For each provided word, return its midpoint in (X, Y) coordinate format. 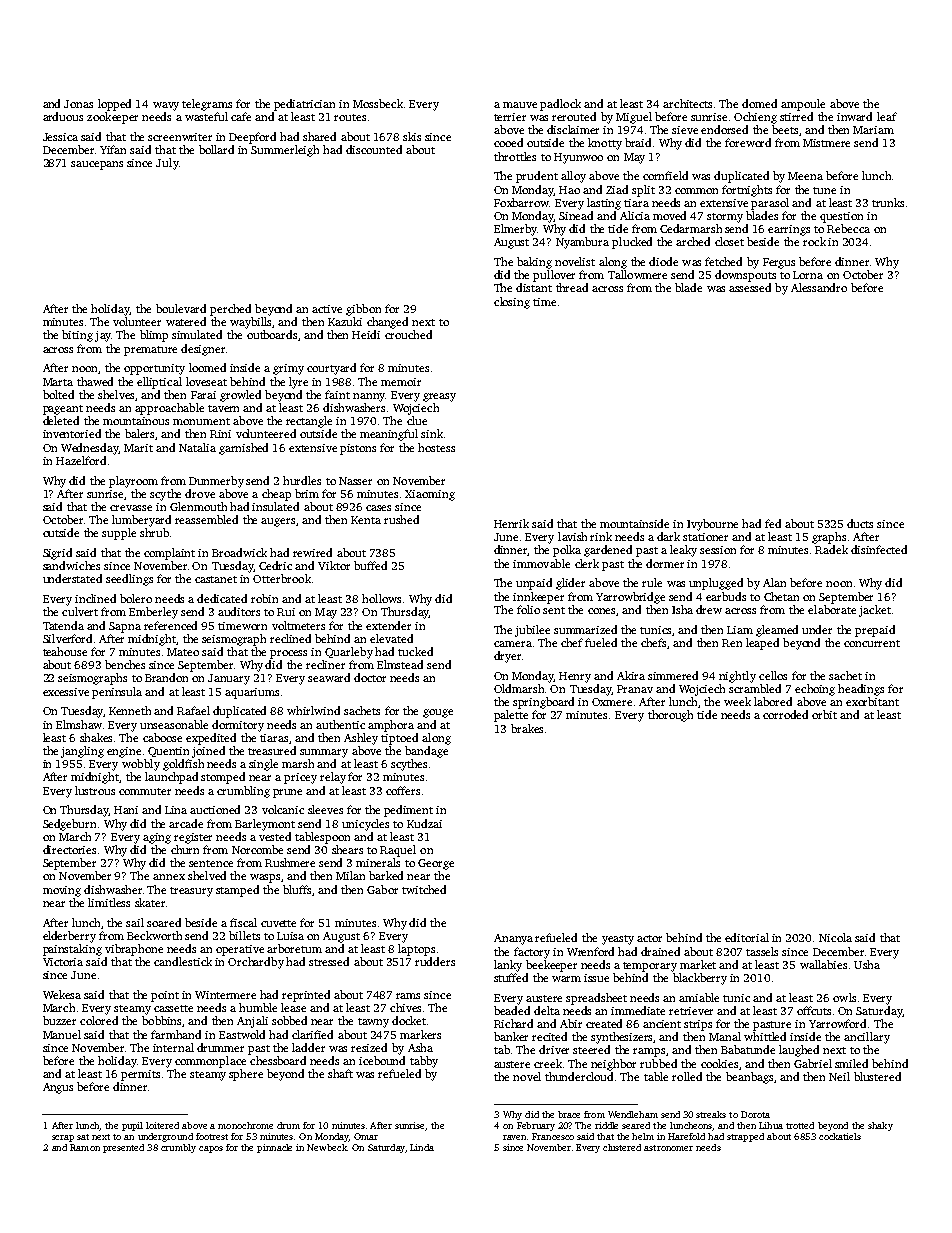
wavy (166, 106)
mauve (520, 105)
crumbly (178, 1148)
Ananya (513, 939)
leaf (887, 116)
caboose (162, 737)
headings (861, 690)
